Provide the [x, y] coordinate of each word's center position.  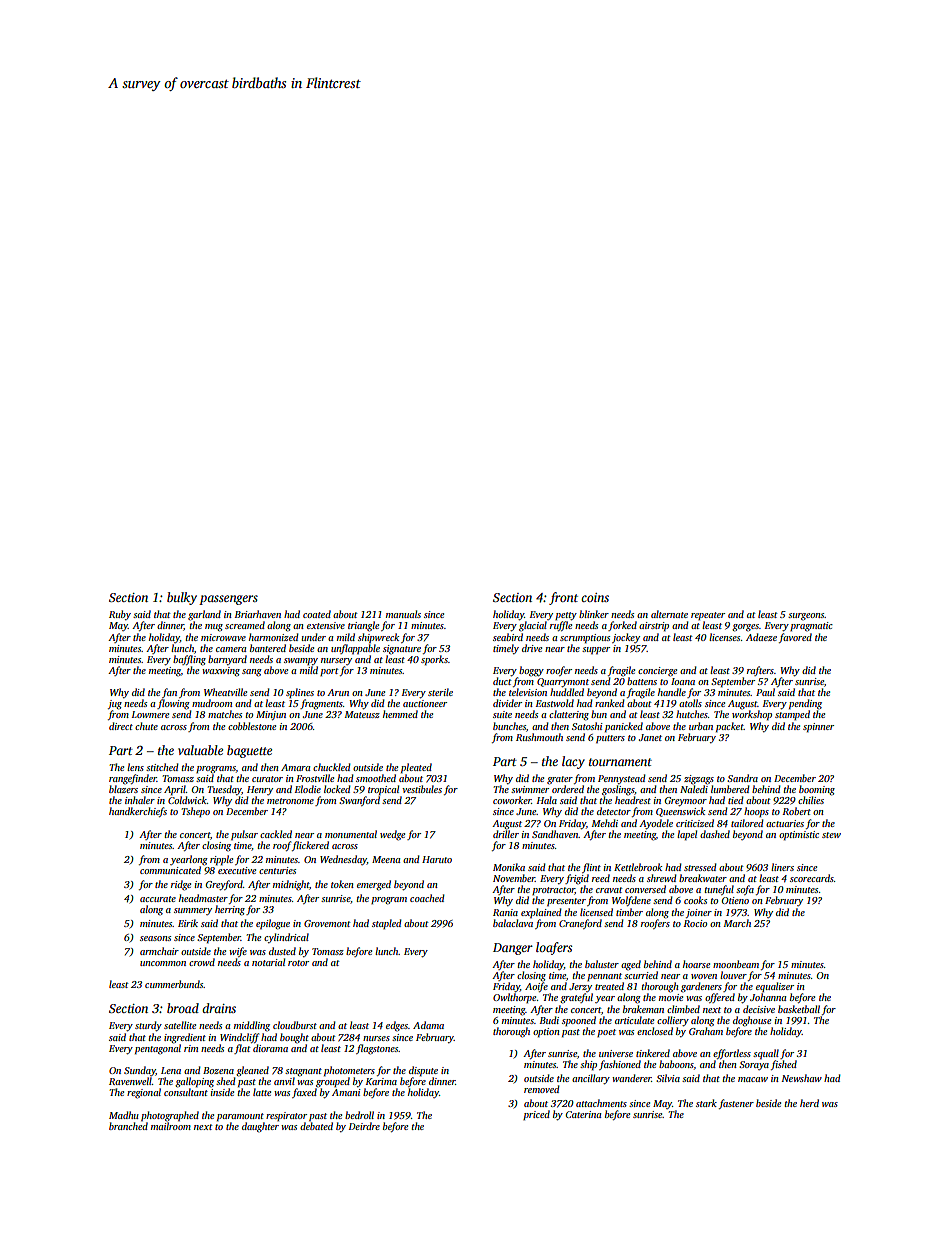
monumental [351, 834]
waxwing [221, 672]
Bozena [218, 1070]
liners [782, 867]
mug [214, 628]
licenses [724, 637]
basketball [799, 1009]
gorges [745, 628]
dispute [423, 1071]
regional [144, 1093]
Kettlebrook [638, 867]
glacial [533, 626]
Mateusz [362, 714]
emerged [374, 885]
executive [237, 870]
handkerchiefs [138, 812]
